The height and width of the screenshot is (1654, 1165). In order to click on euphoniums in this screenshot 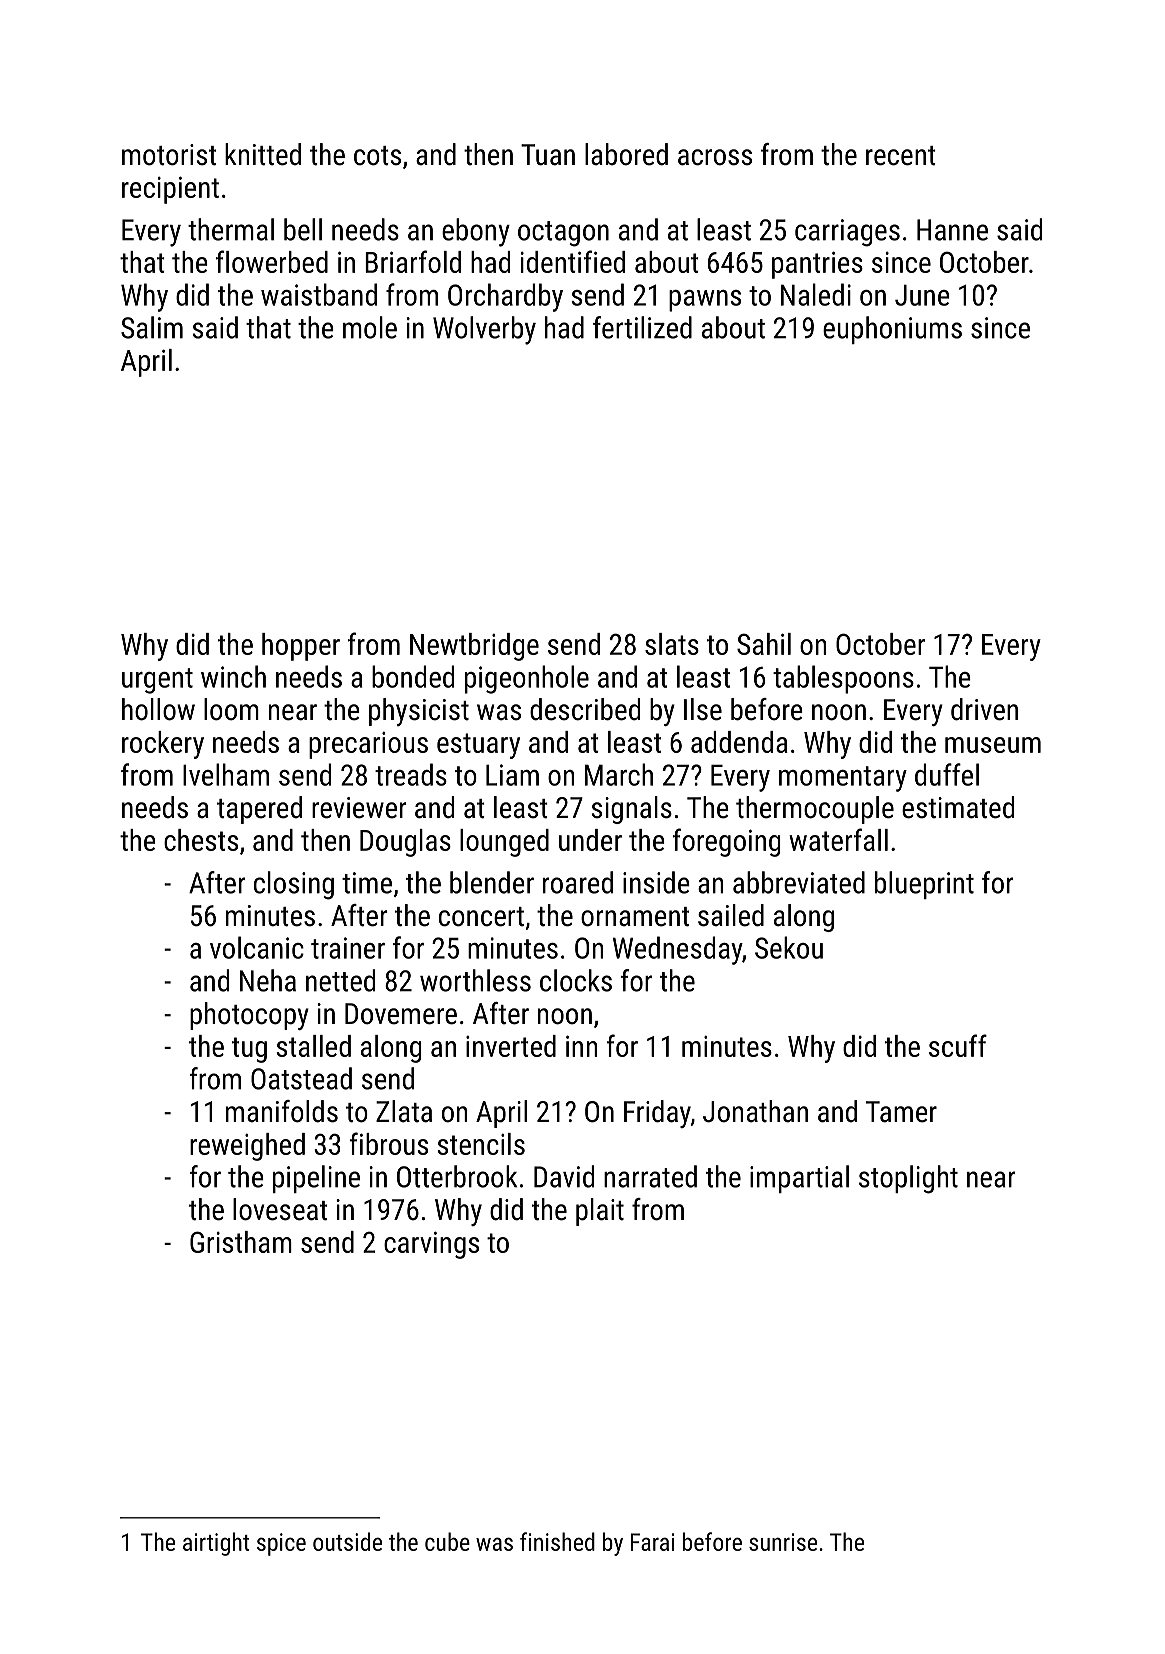, I will do `click(892, 330)`.
